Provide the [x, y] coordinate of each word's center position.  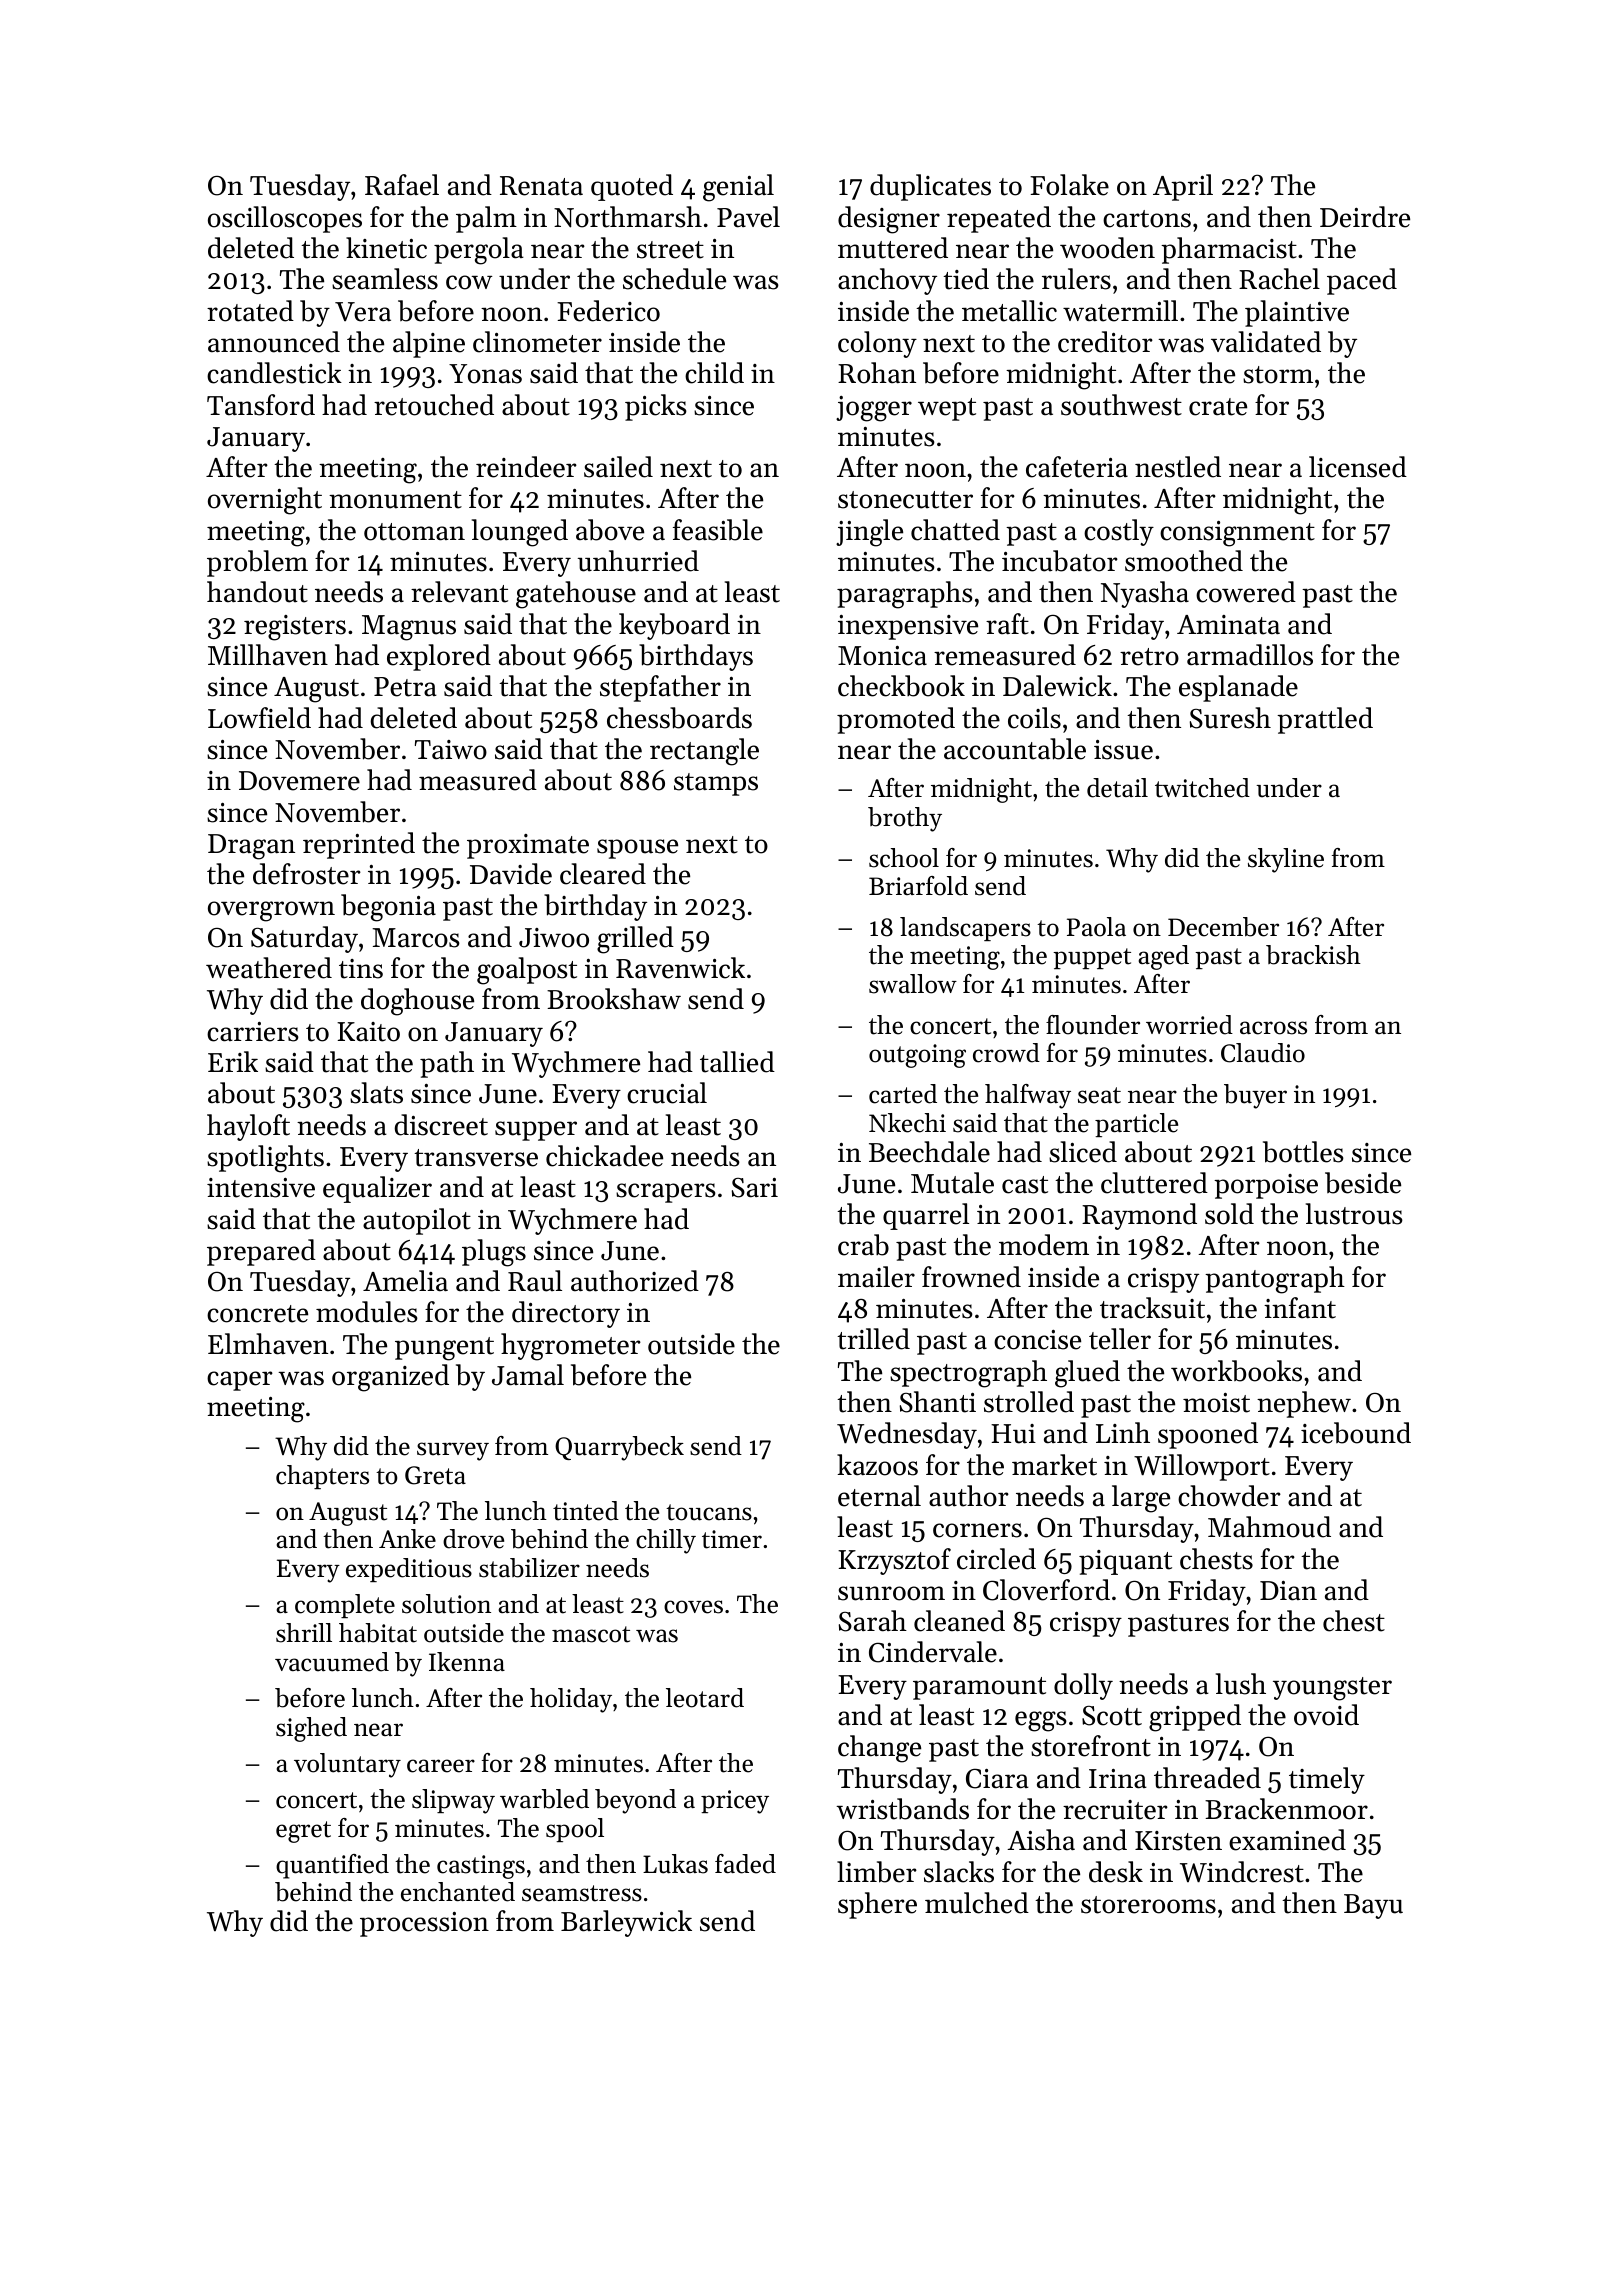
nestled [1178, 467]
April [1183, 187]
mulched [977, 1903]
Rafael [402, 185]
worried [1189, 1025]
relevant [459, 592]
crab [863, 1245]
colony [877, 344]
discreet [441, 1125]
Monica [882, 656]
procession [424, 1924]
